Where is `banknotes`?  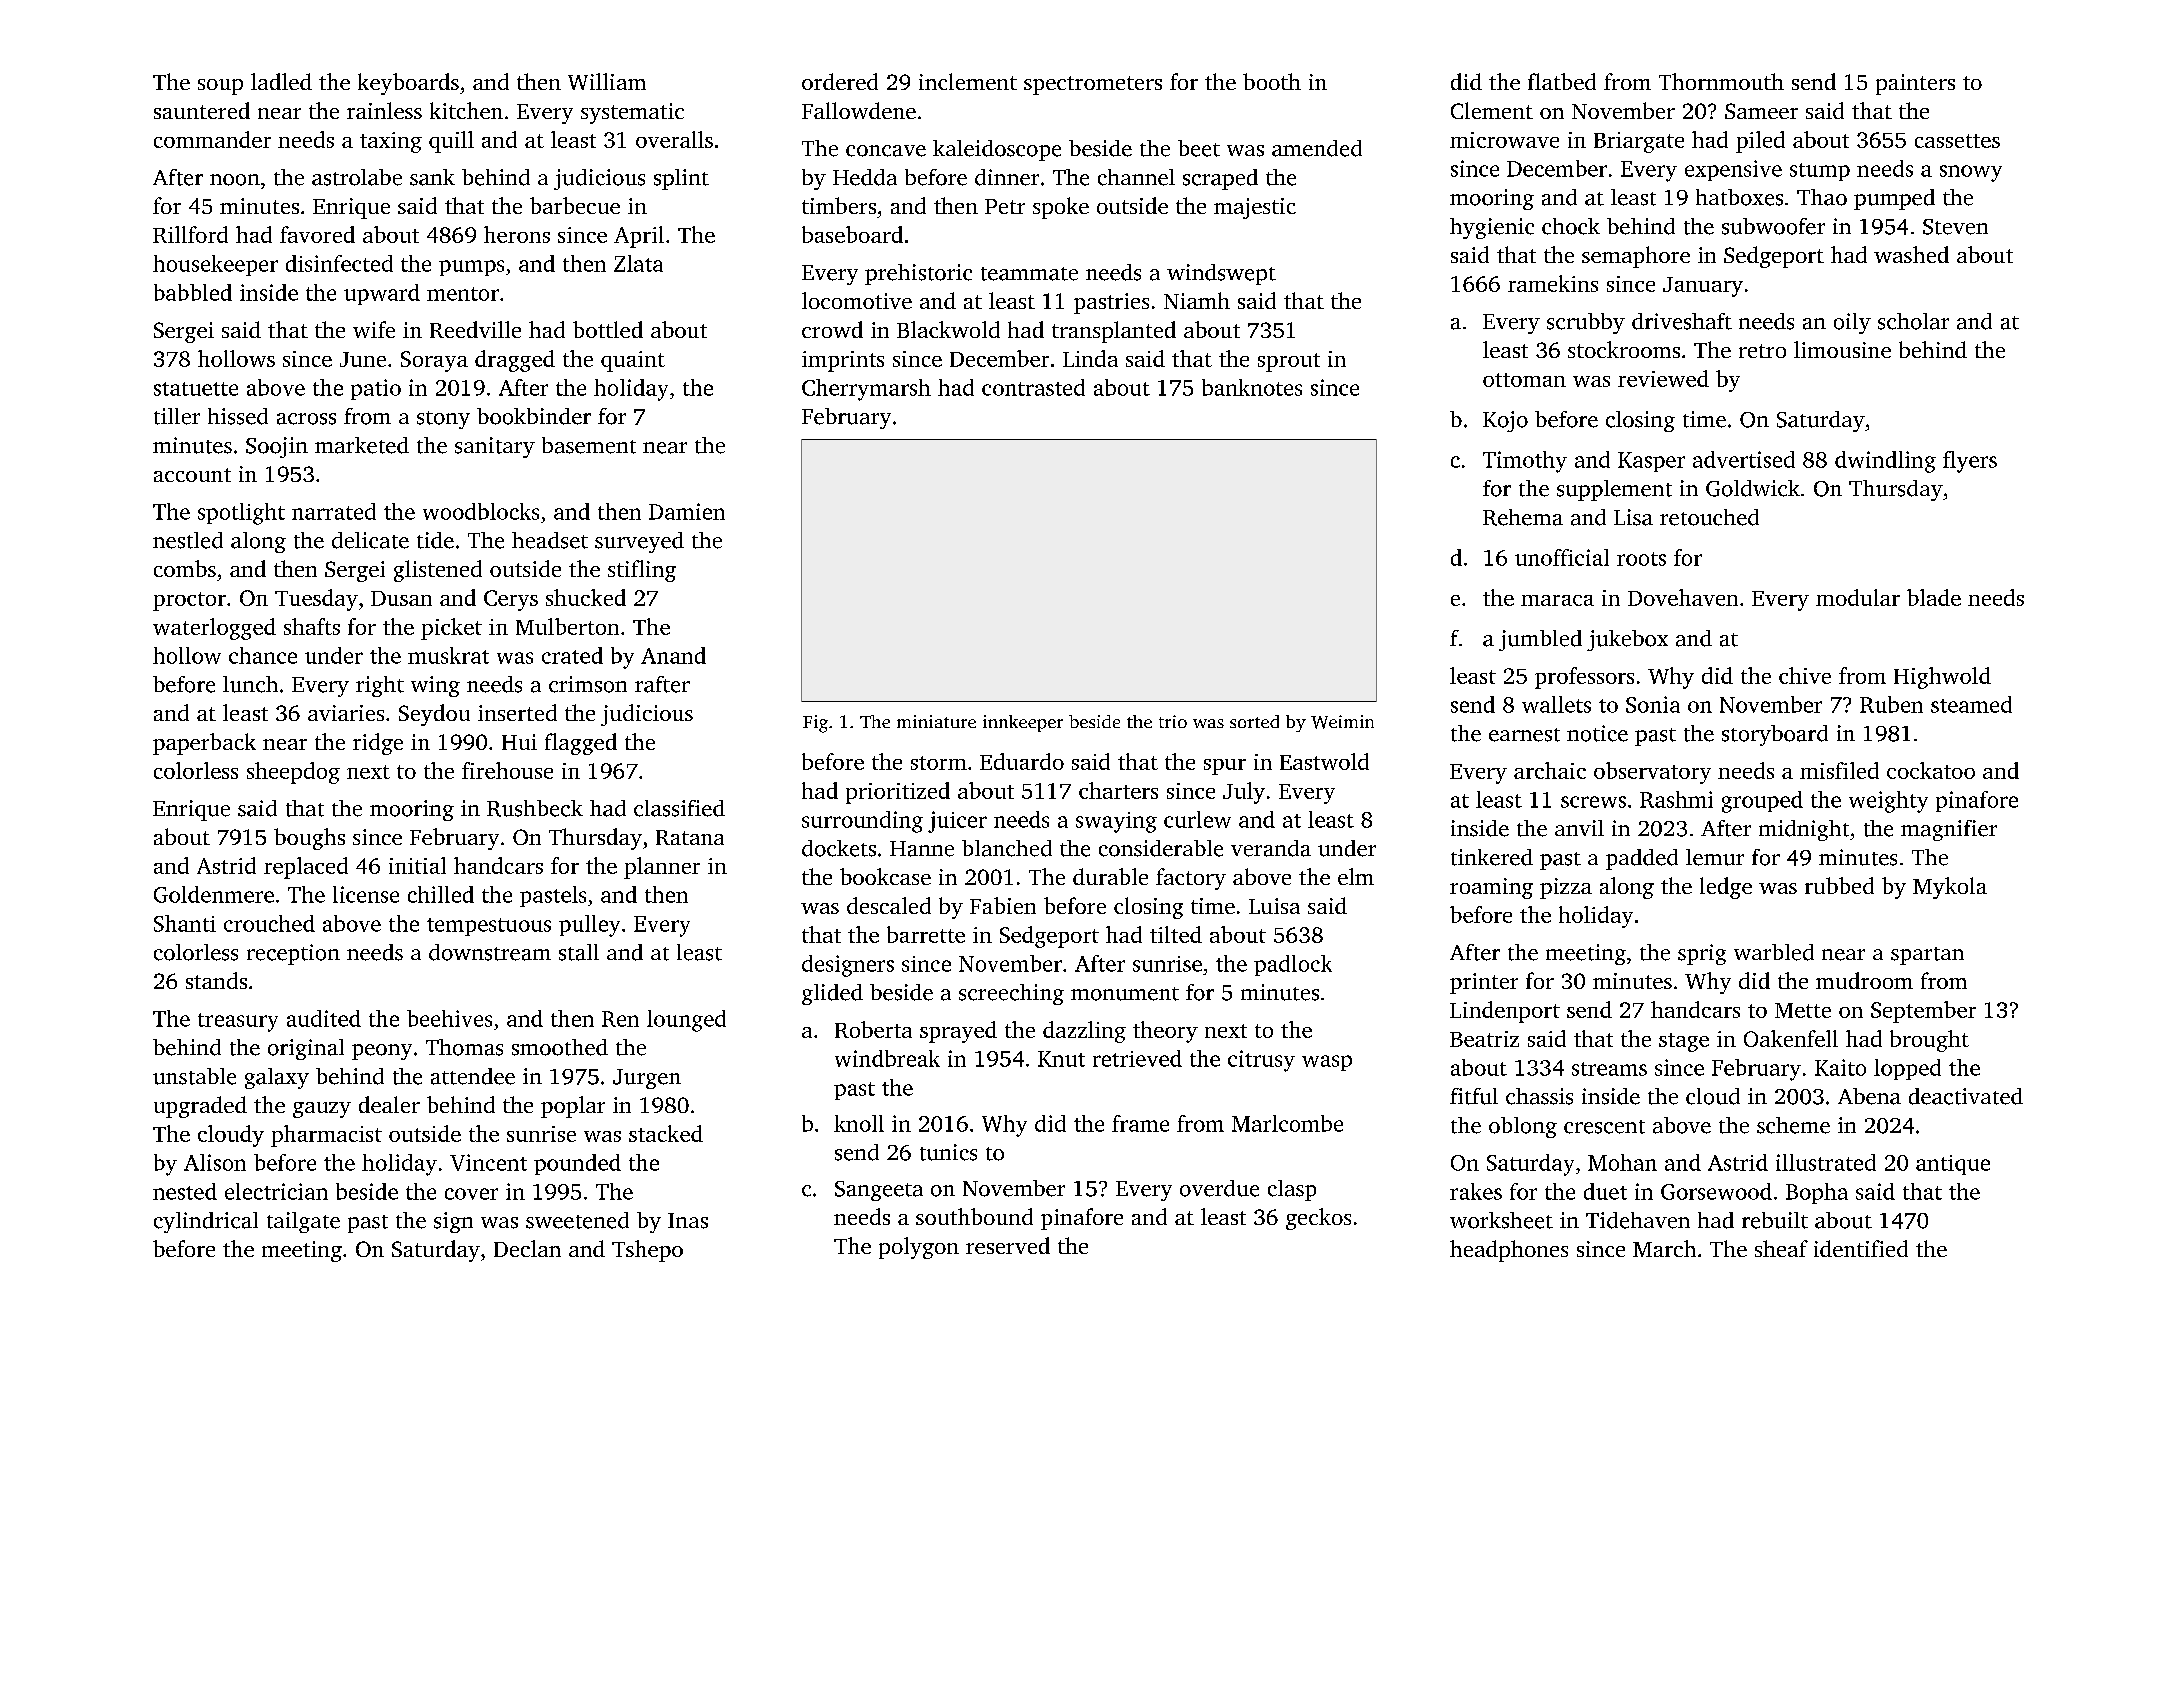
banknotes is located at coordinates (1252, 387).
